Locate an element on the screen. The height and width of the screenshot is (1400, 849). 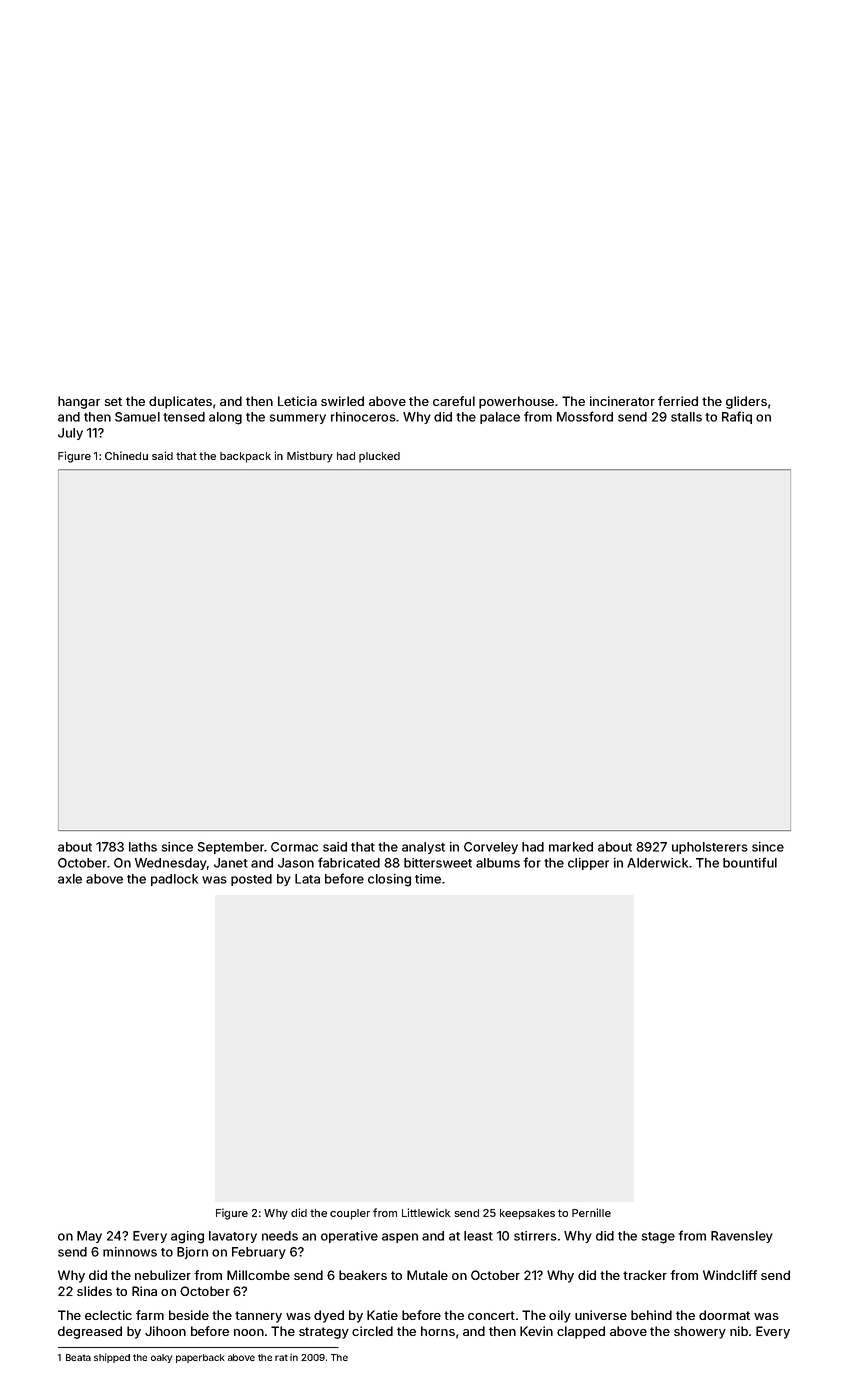
Rafiq is located at coordinates (737, 417).
